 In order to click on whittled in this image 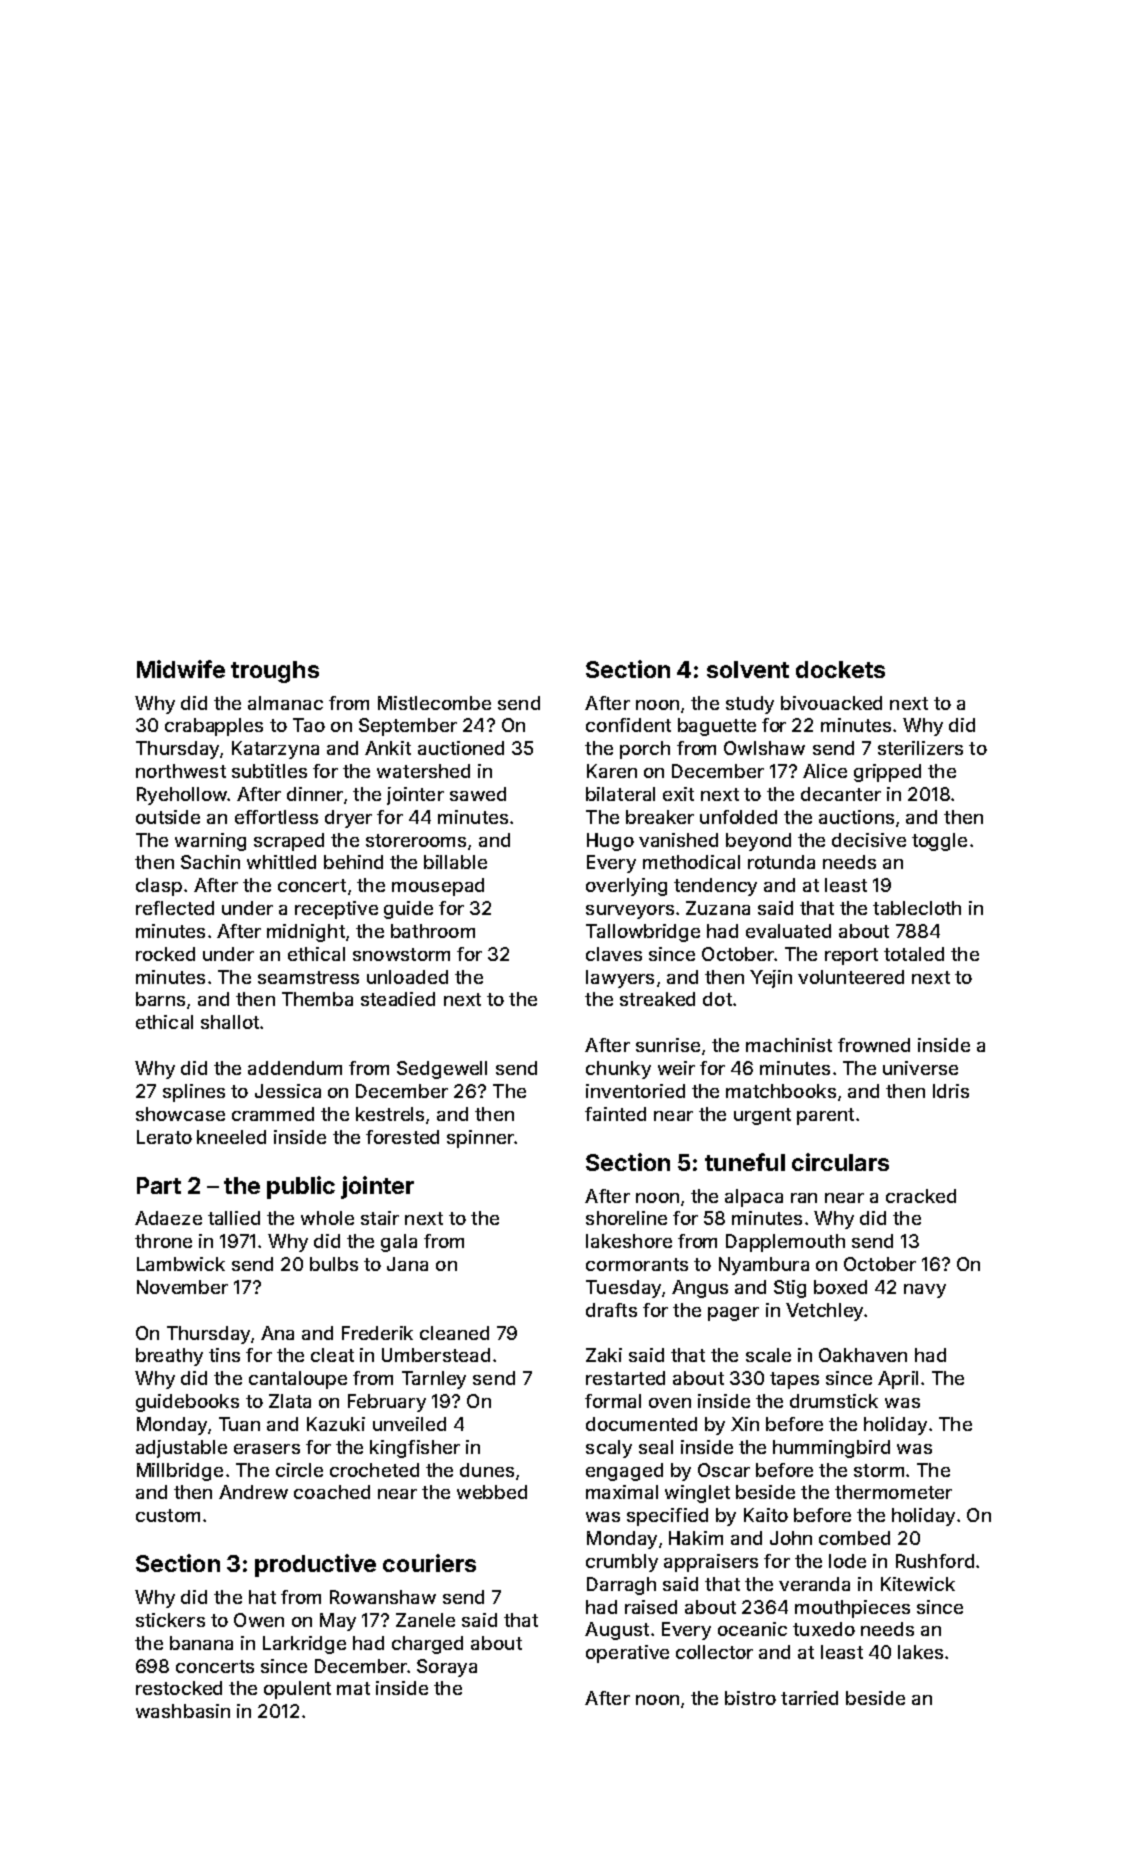, I will do `click(281, 862)`.
